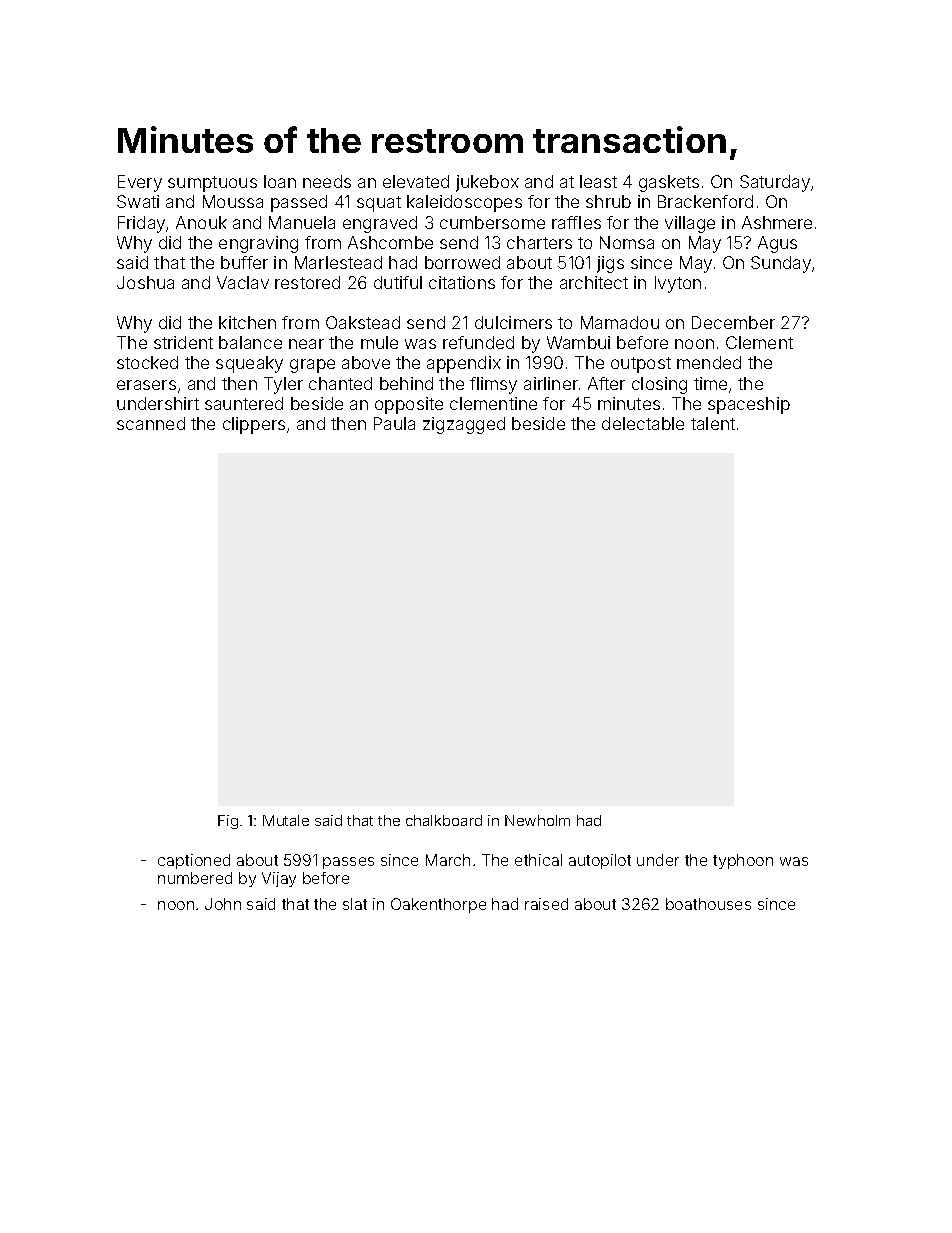 The image size is (952, 1233). Describe the element at coordinates (713, 423) in the screenshot. I see `talent` at that location.
